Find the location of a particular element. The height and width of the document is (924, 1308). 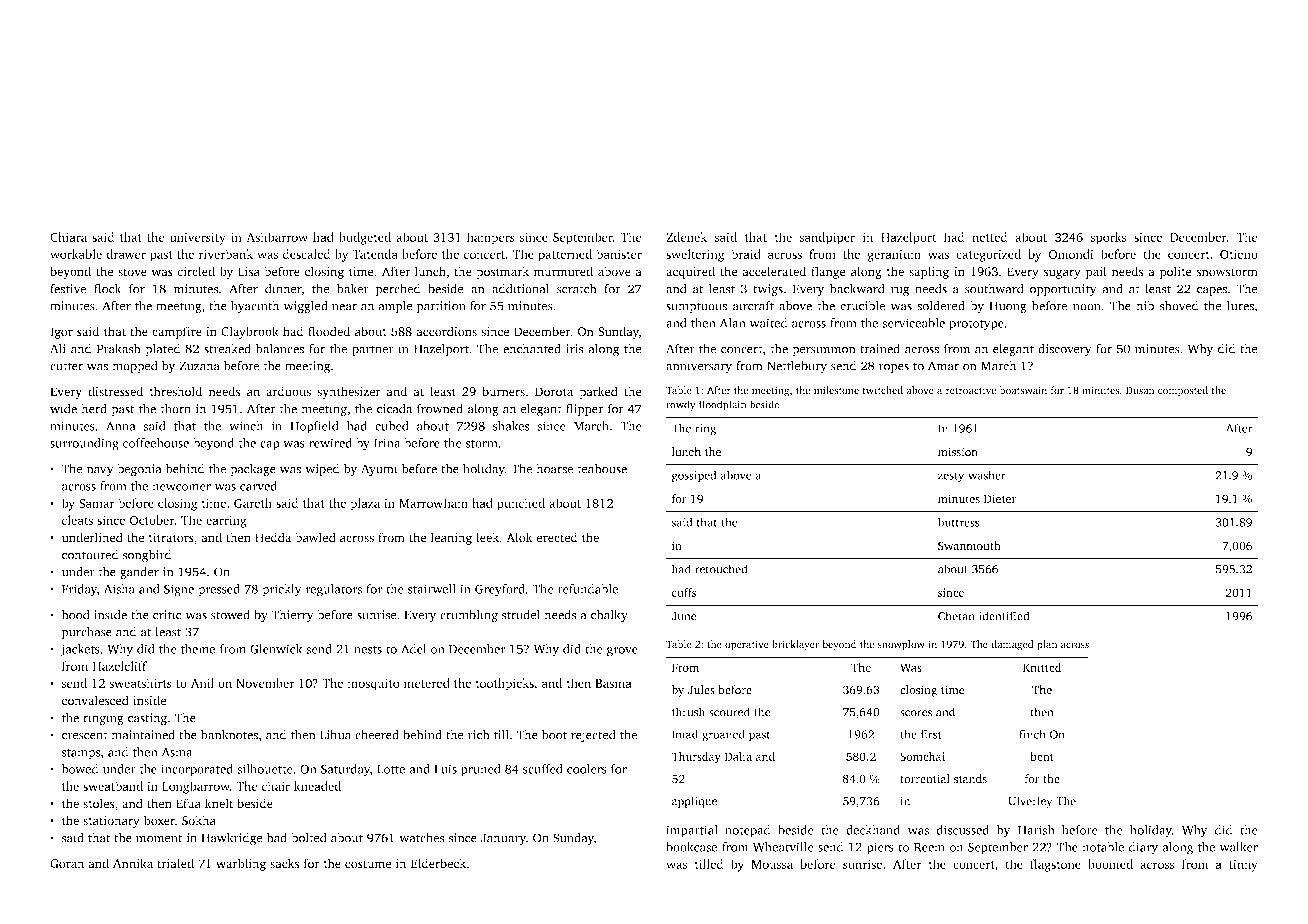

moment is located at coordinates (159, 839).
